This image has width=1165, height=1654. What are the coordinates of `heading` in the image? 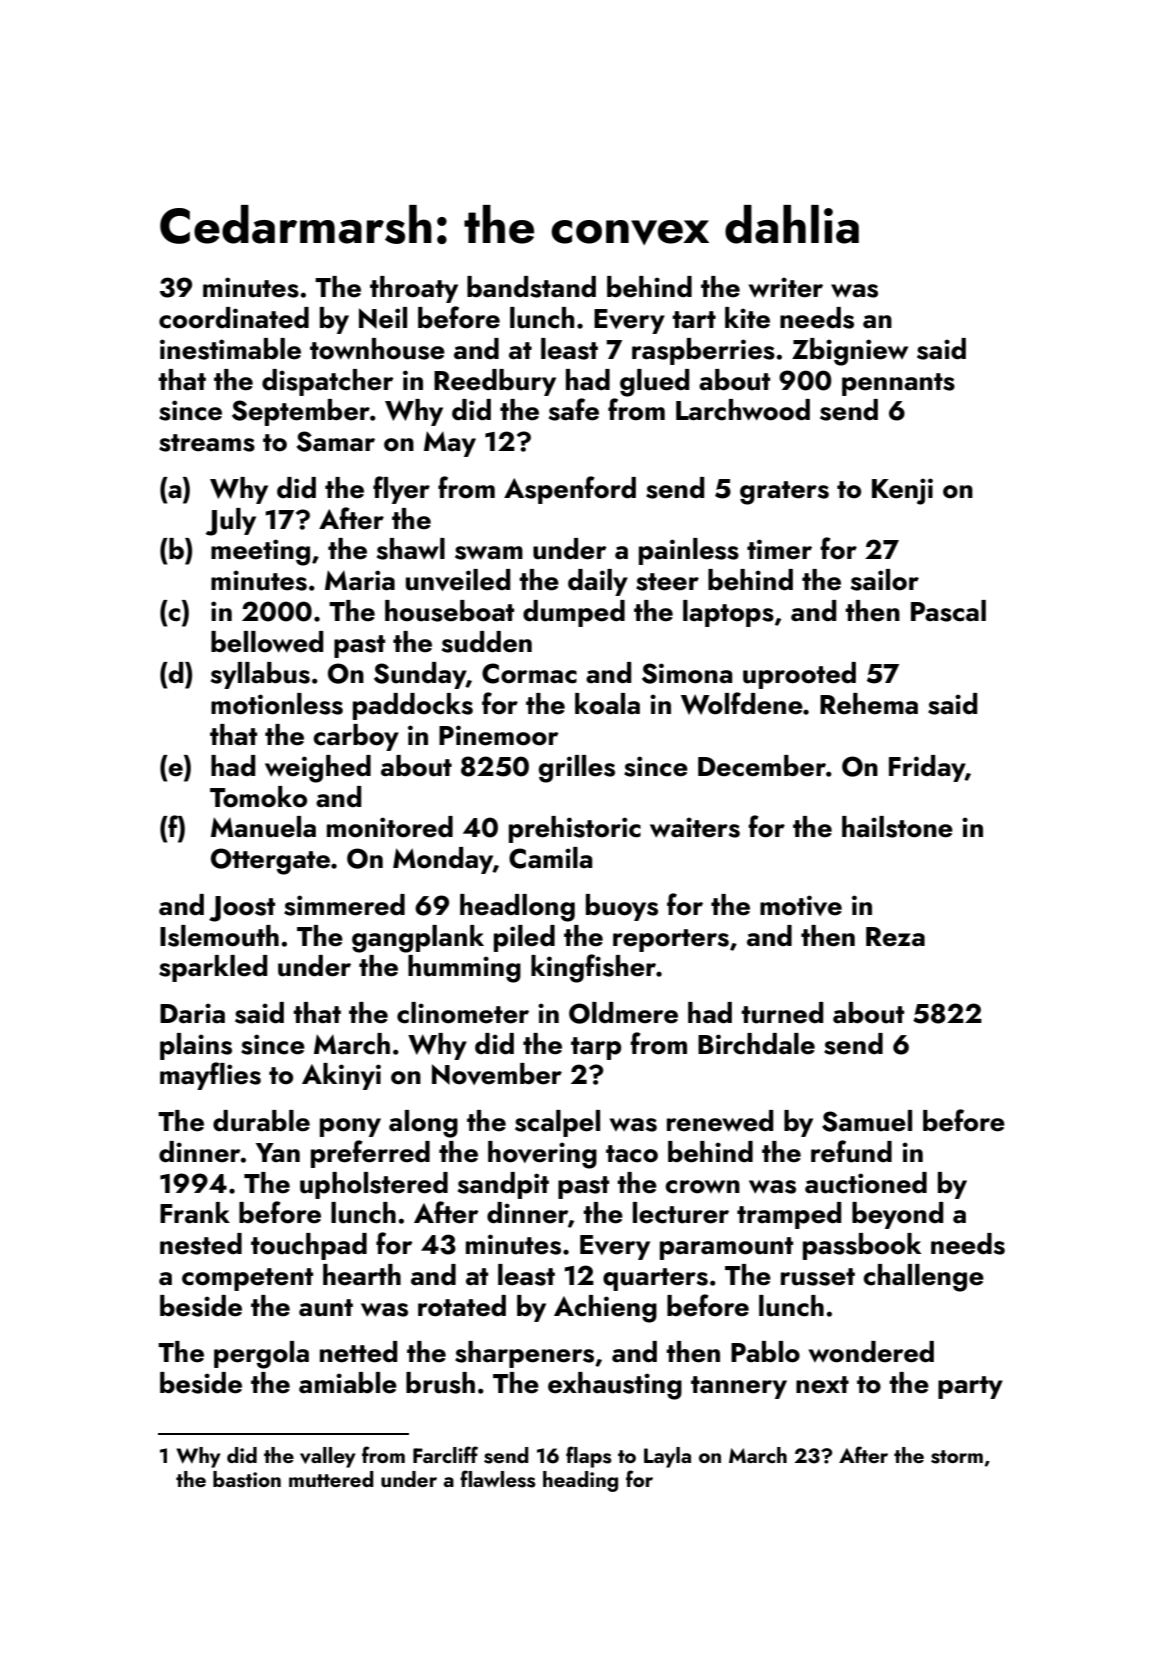 It's located at (580, 1481).
